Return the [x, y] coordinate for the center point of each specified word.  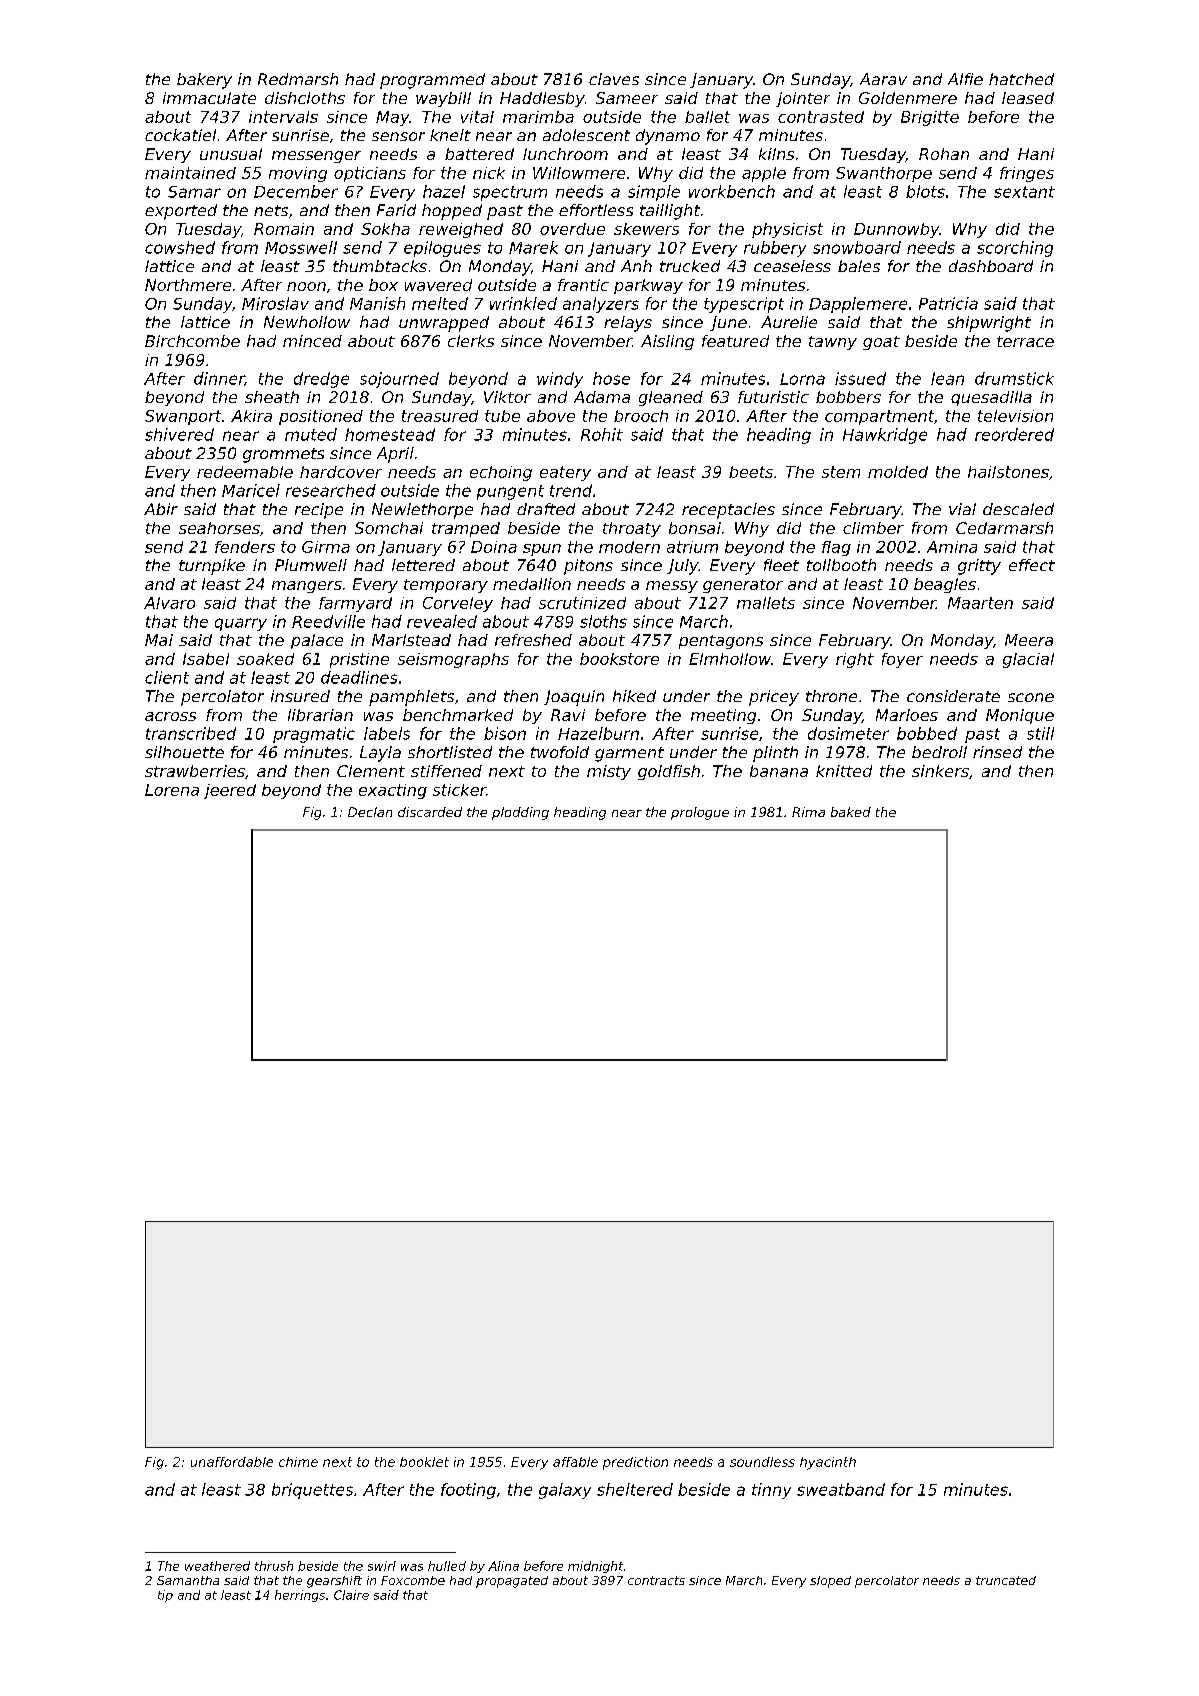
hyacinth [828, 1463]
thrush [274, 1566]
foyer [902, 660]
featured [735, 341]
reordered [1014, 434]
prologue [700, 813]
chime [298, 1462]
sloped [830, 1582]
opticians [370, 174]
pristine [359, 660]
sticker [459, 790]
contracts [656, 1580]
